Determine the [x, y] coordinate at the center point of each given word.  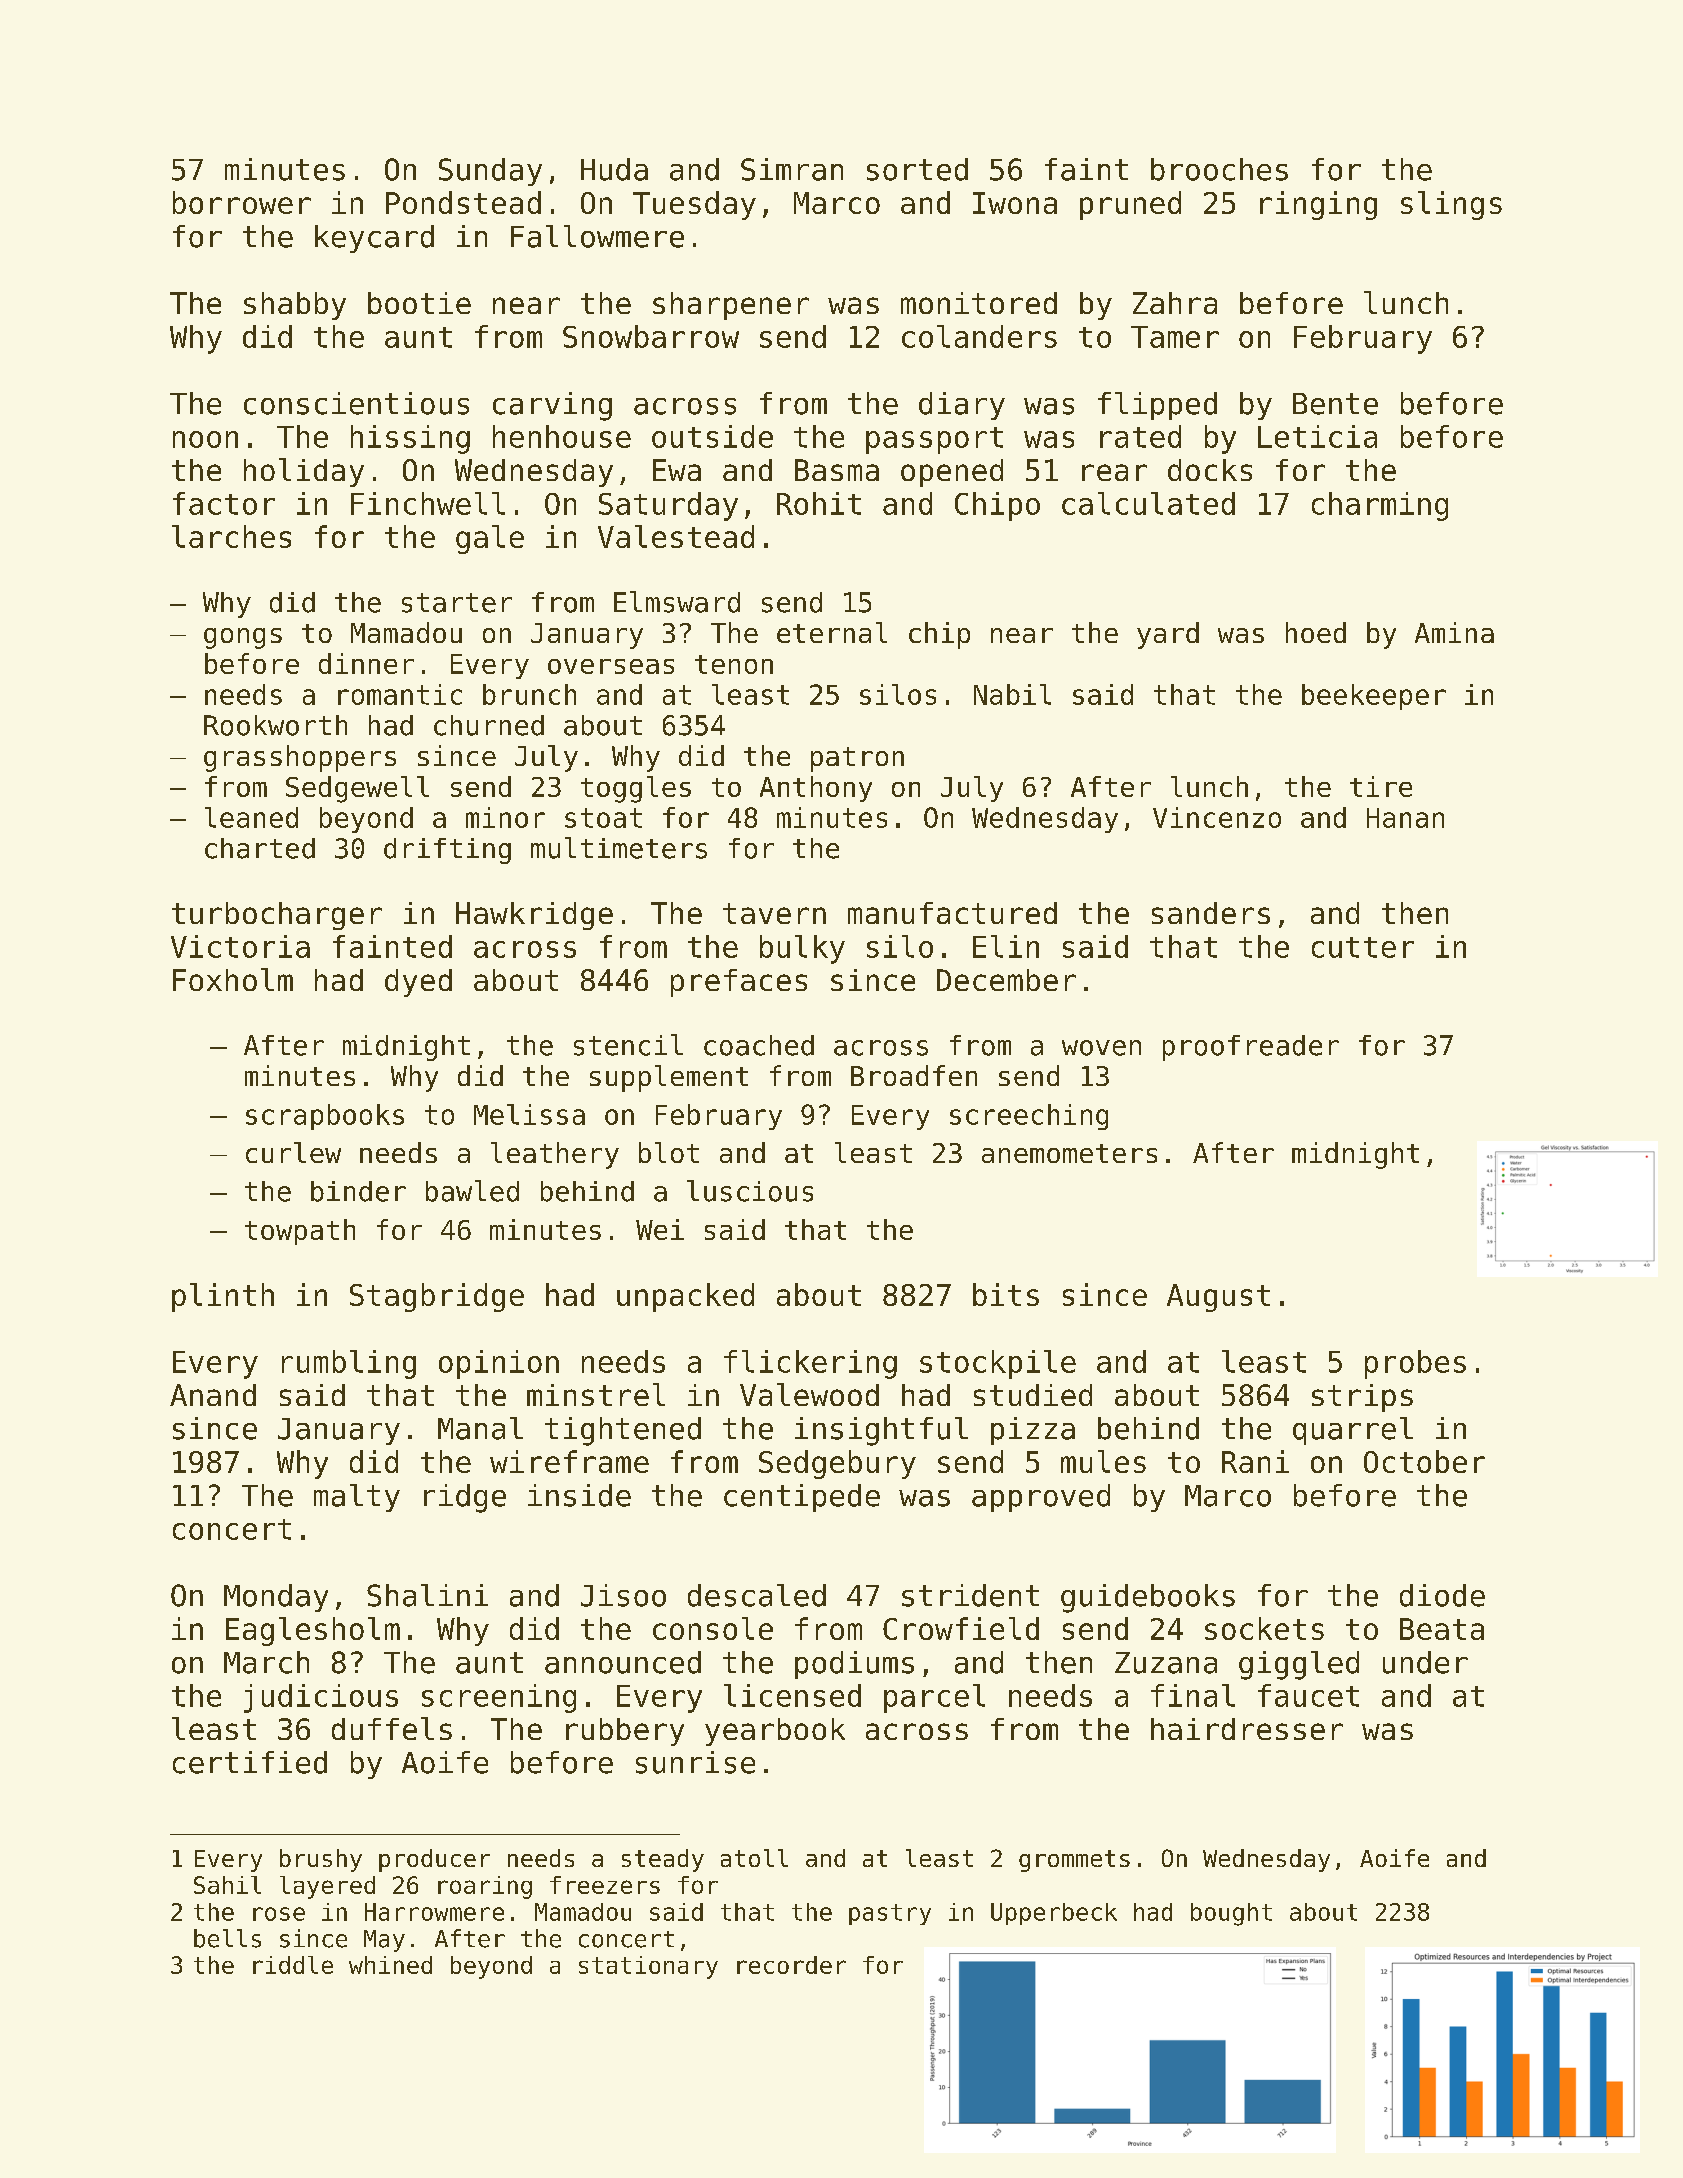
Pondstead [463, 202]
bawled [472, 1191]
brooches [1219, 169]
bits [1006, 1294]
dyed [418, 983]
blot [669, 1152]
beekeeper [1374, 697]
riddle [293, 1965]
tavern [774, 913]
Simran [792, 169]
